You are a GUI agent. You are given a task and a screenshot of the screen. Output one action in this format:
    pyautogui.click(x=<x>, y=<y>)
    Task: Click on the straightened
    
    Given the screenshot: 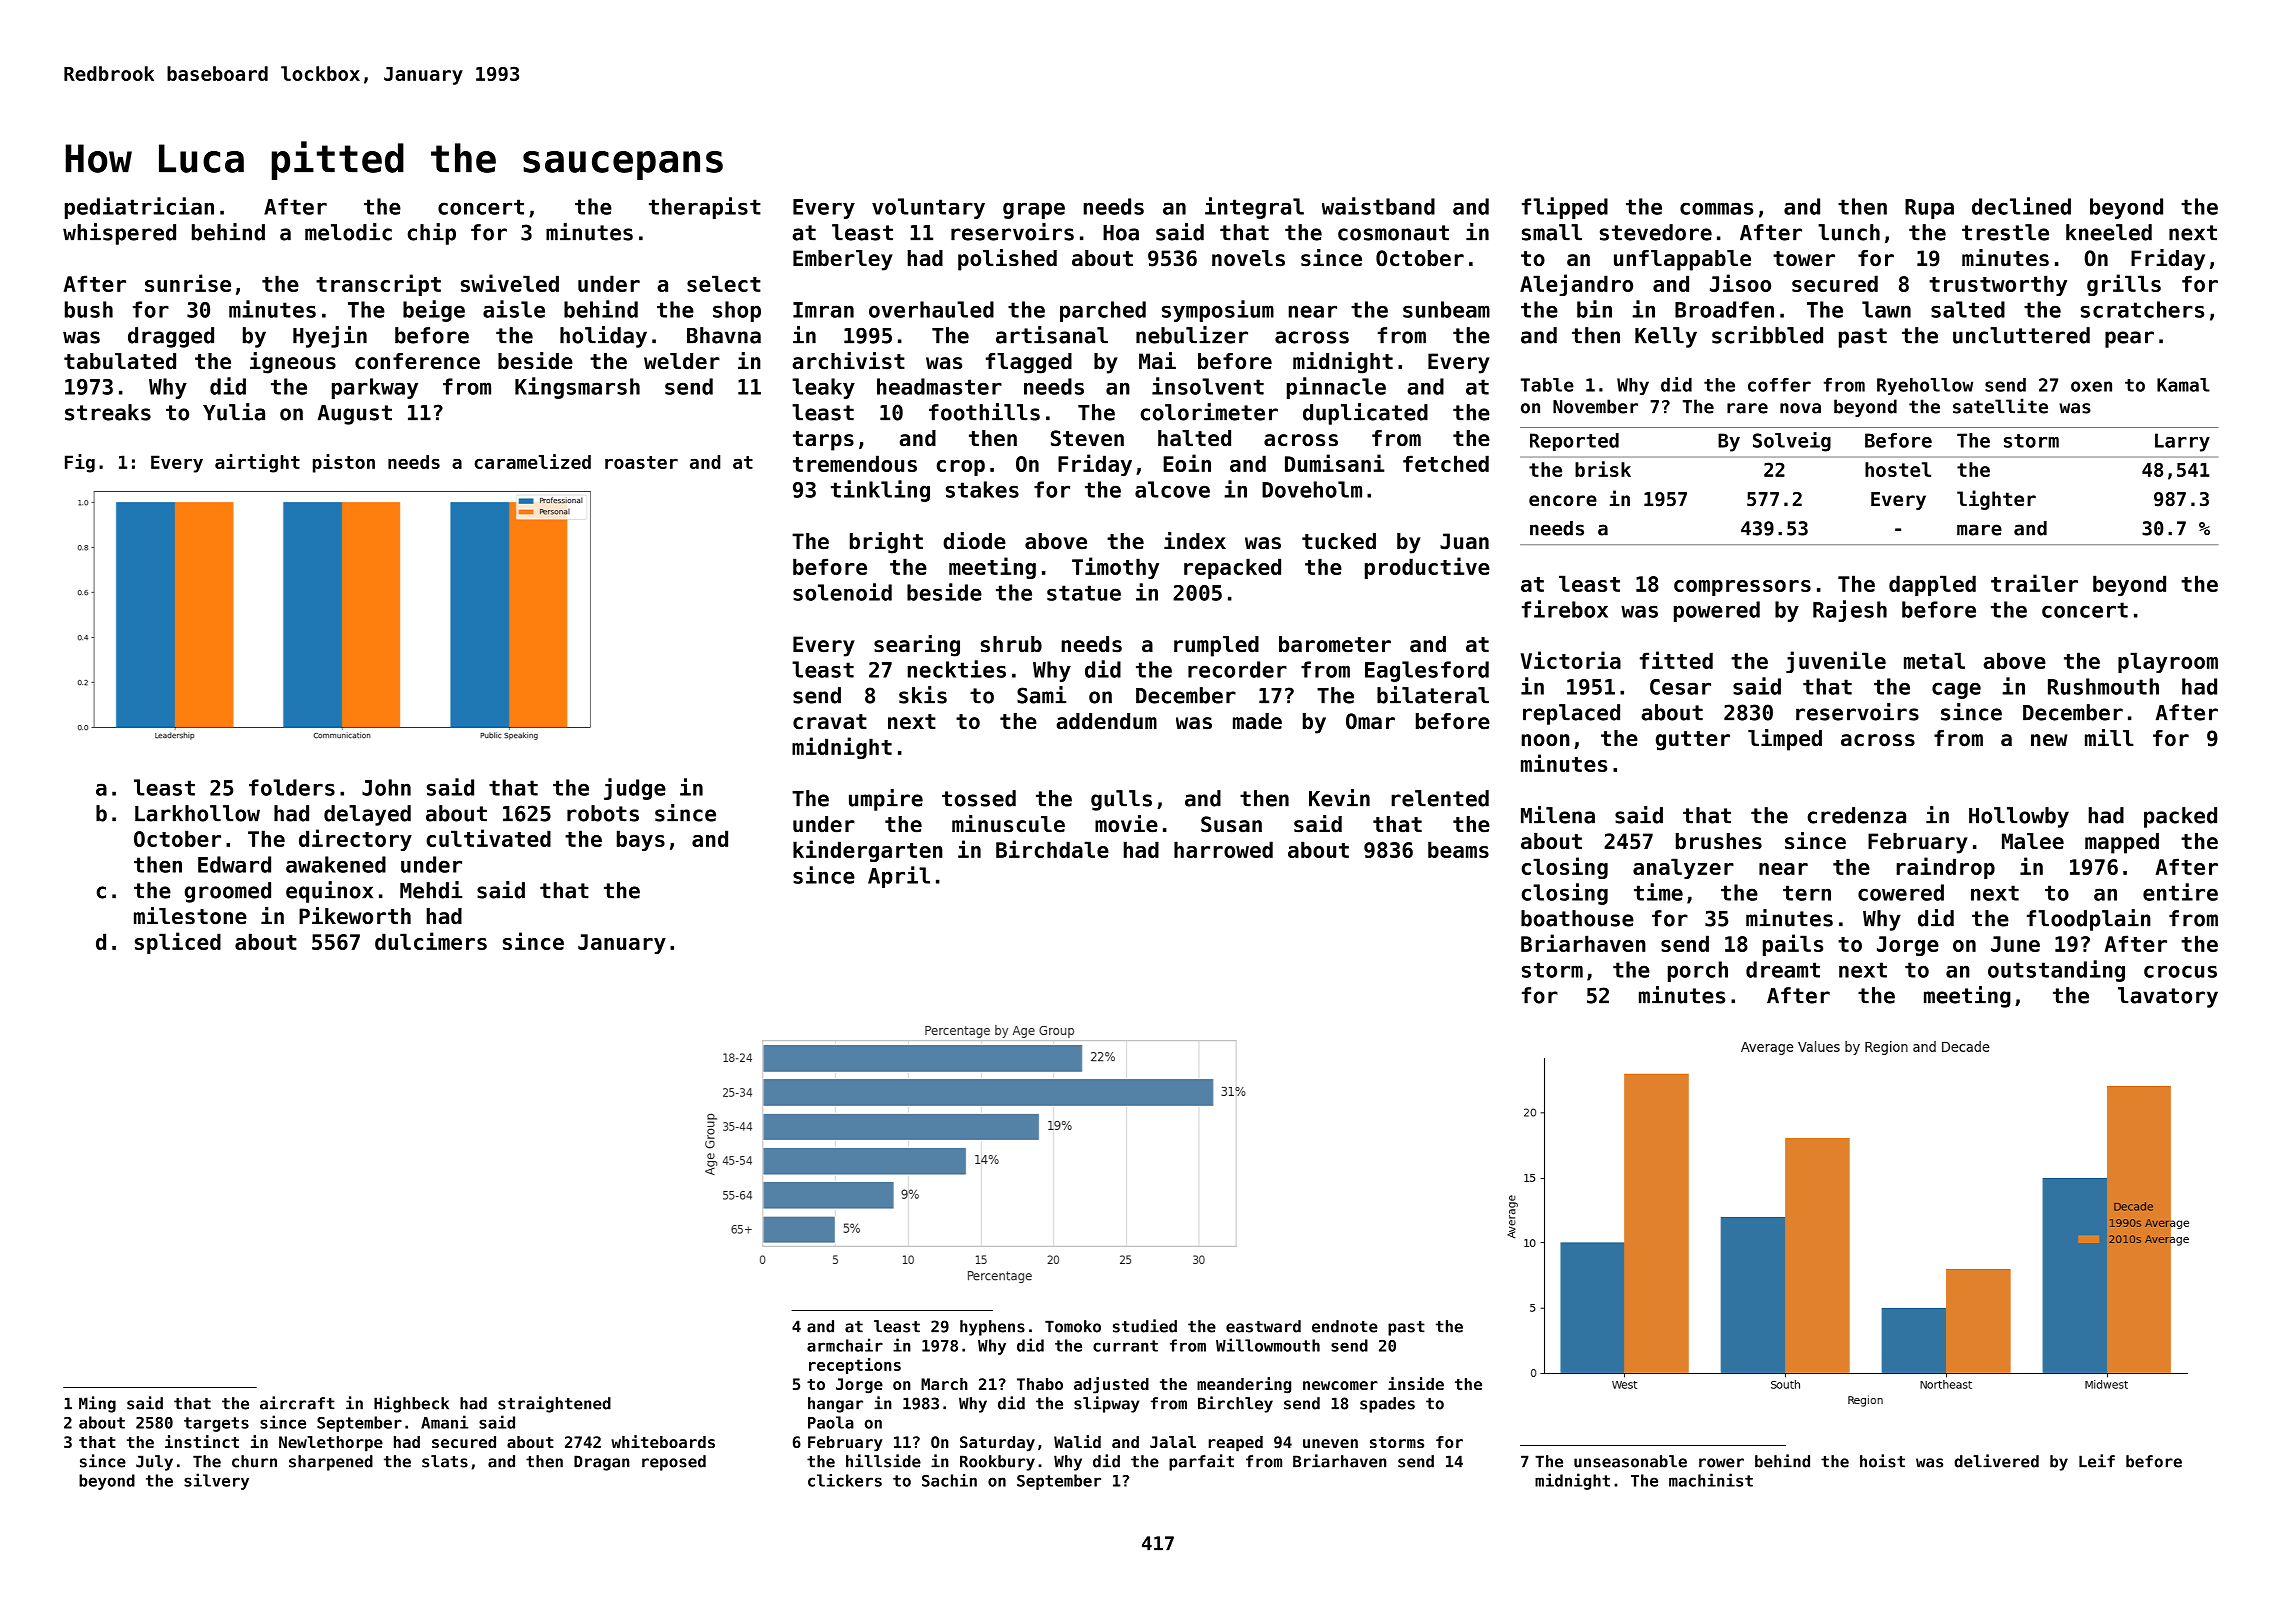 What is the action you would take?
    pyautogui.click(x=554, y=1404)
